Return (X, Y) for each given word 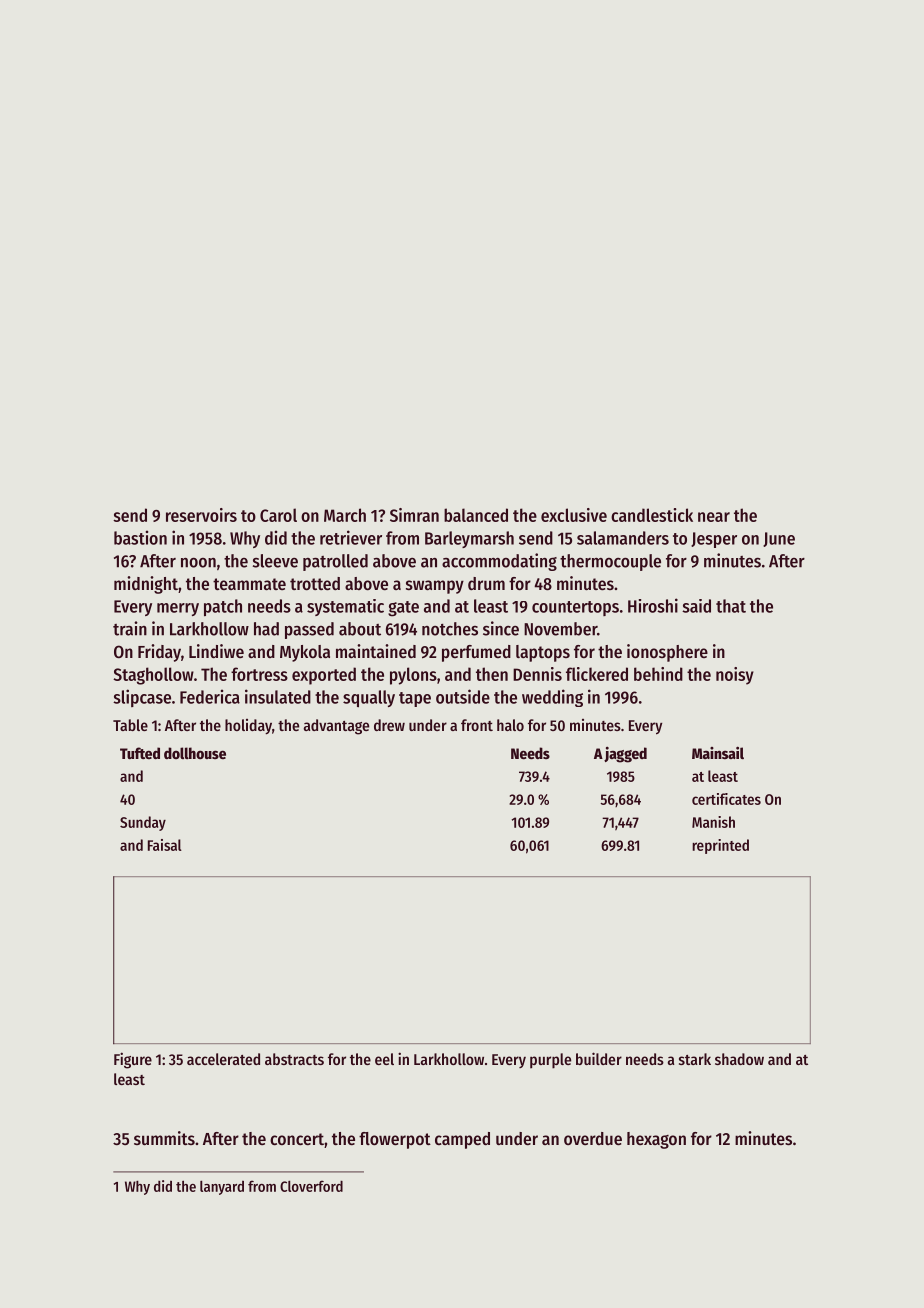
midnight (146, 585)
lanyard (222, 1187)
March (345, 515)
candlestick (652, 515)
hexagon (656, 1140)
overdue (593, 1138)
